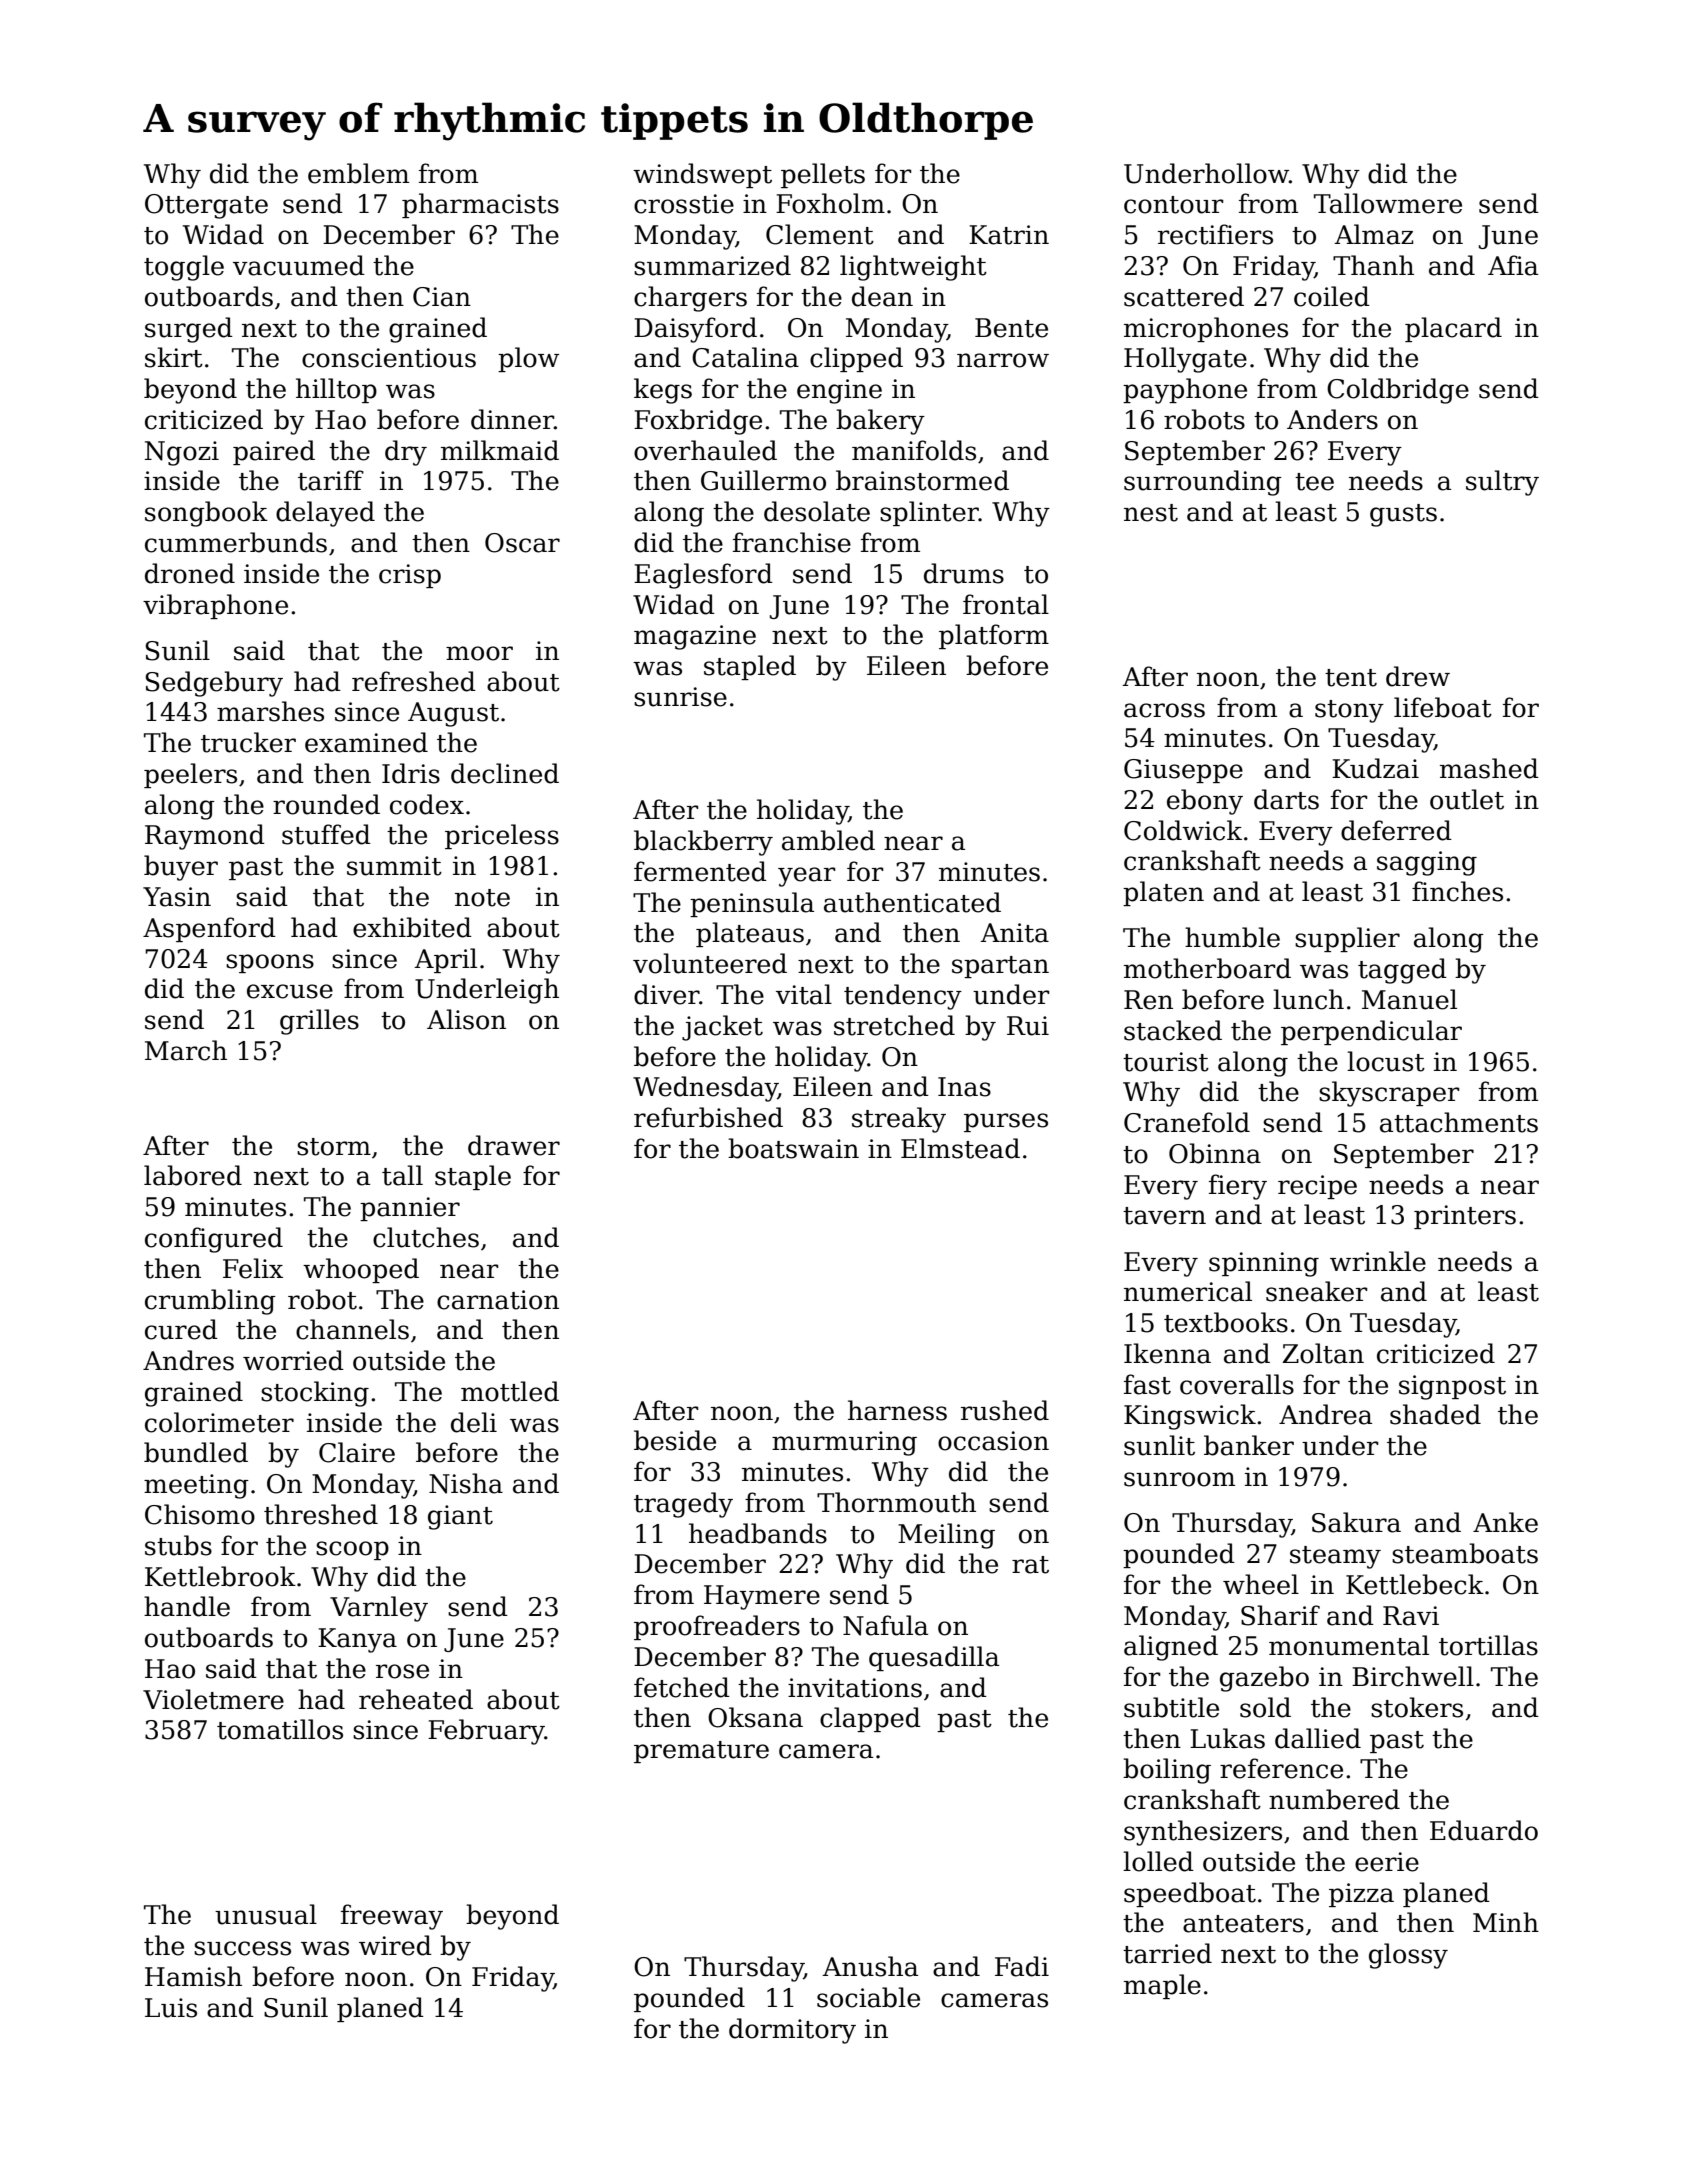 The height and width of the screenshot is (2178, 1683). I want to click on chargers, so click(690, 299).
